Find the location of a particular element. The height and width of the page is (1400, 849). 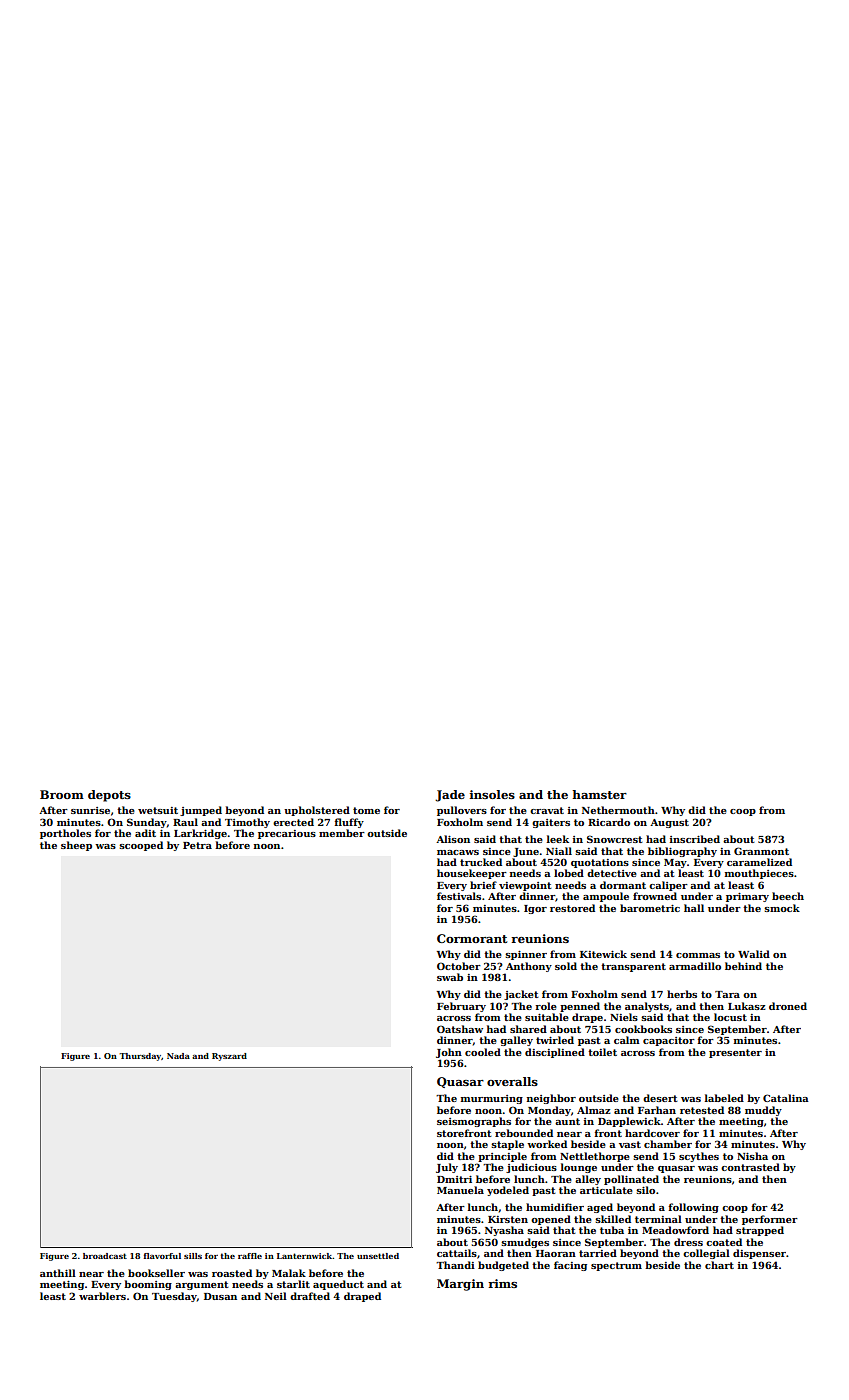

broadcast is located at coordinates (105, 1256).
